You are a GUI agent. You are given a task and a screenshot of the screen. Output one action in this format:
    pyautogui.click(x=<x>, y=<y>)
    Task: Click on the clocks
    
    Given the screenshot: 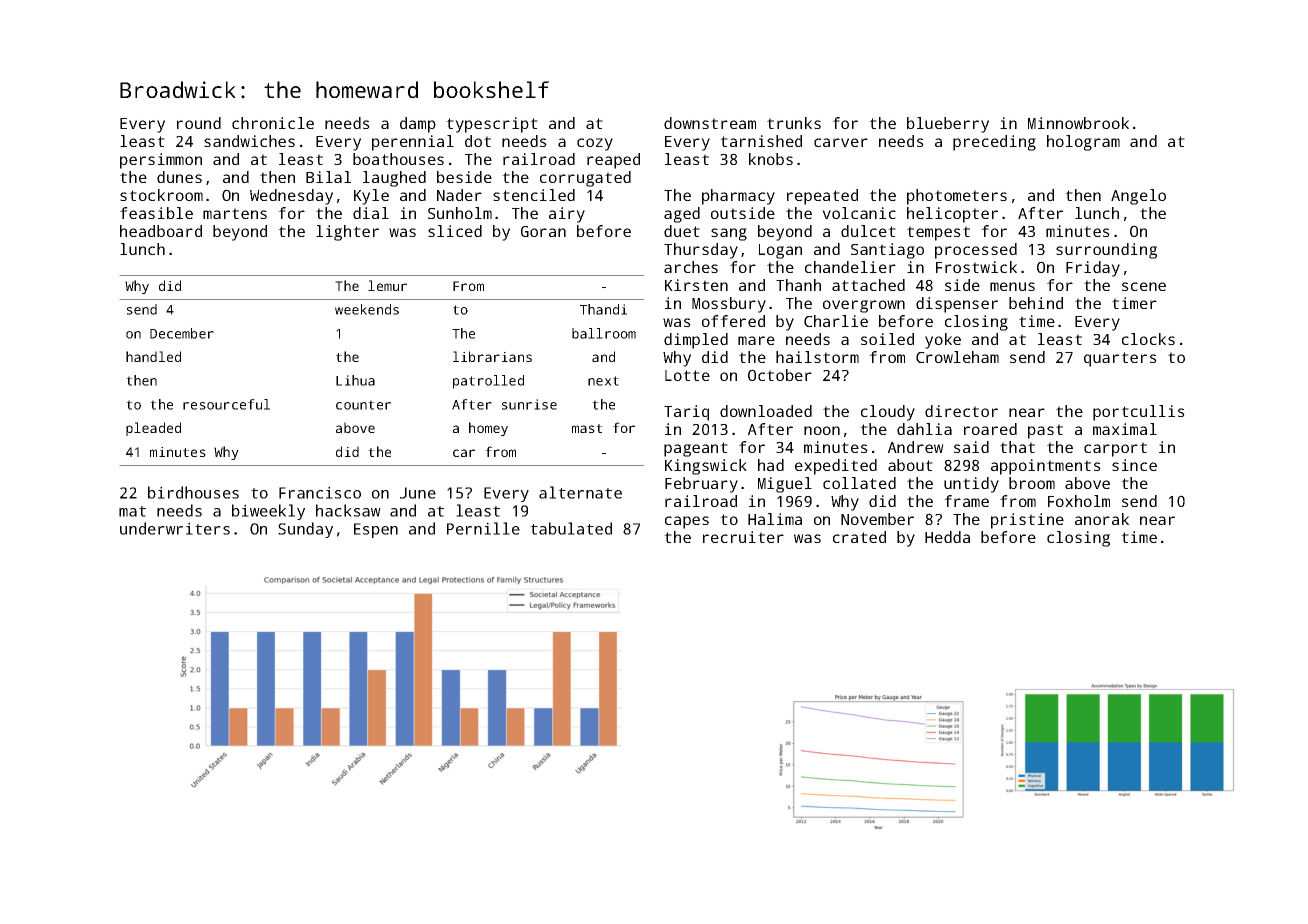 What is the action you would take?
    pyautogui.click(x=1148, y=339)
